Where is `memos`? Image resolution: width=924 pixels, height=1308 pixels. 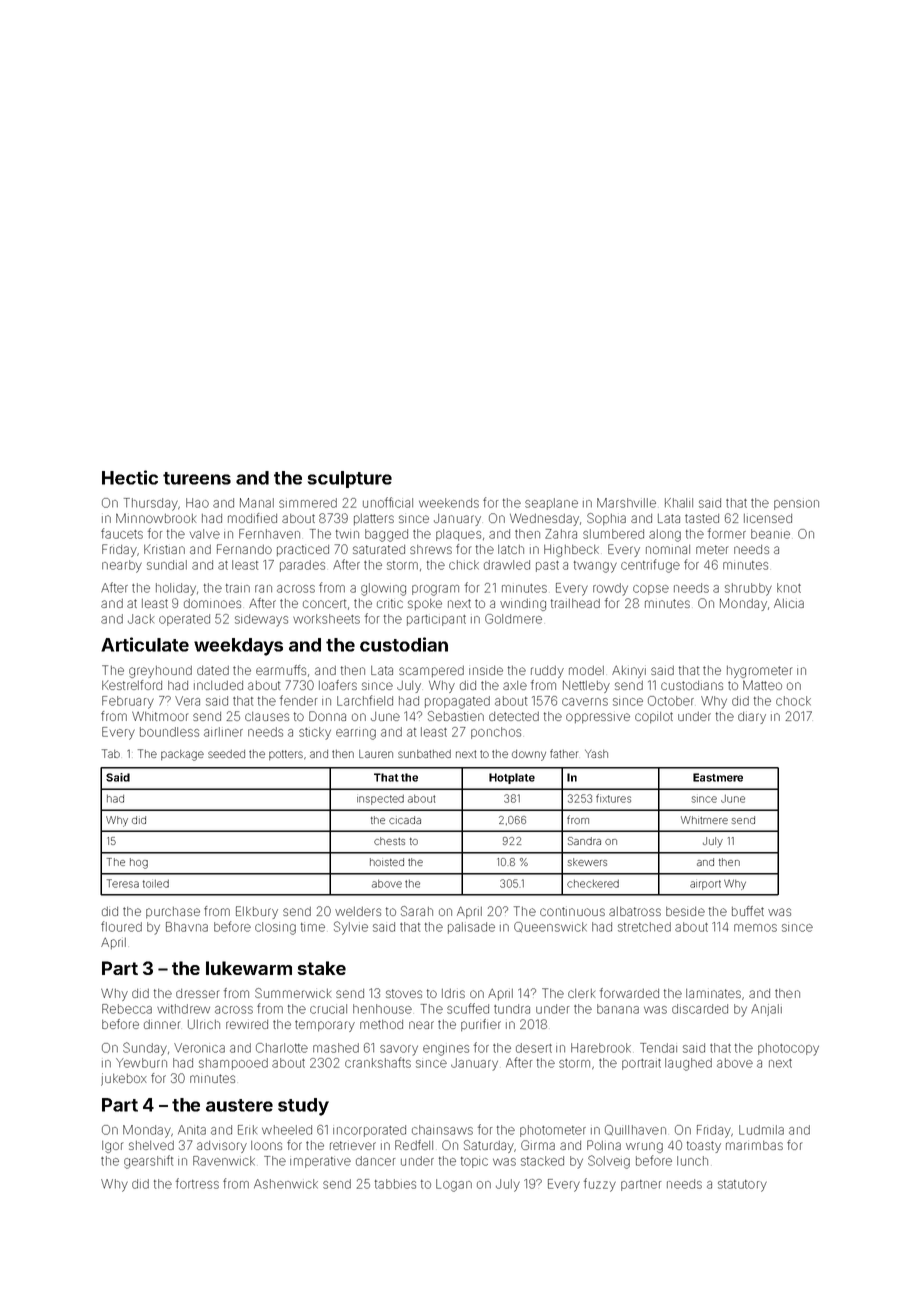
memos is located at coordinates (755, 928).
